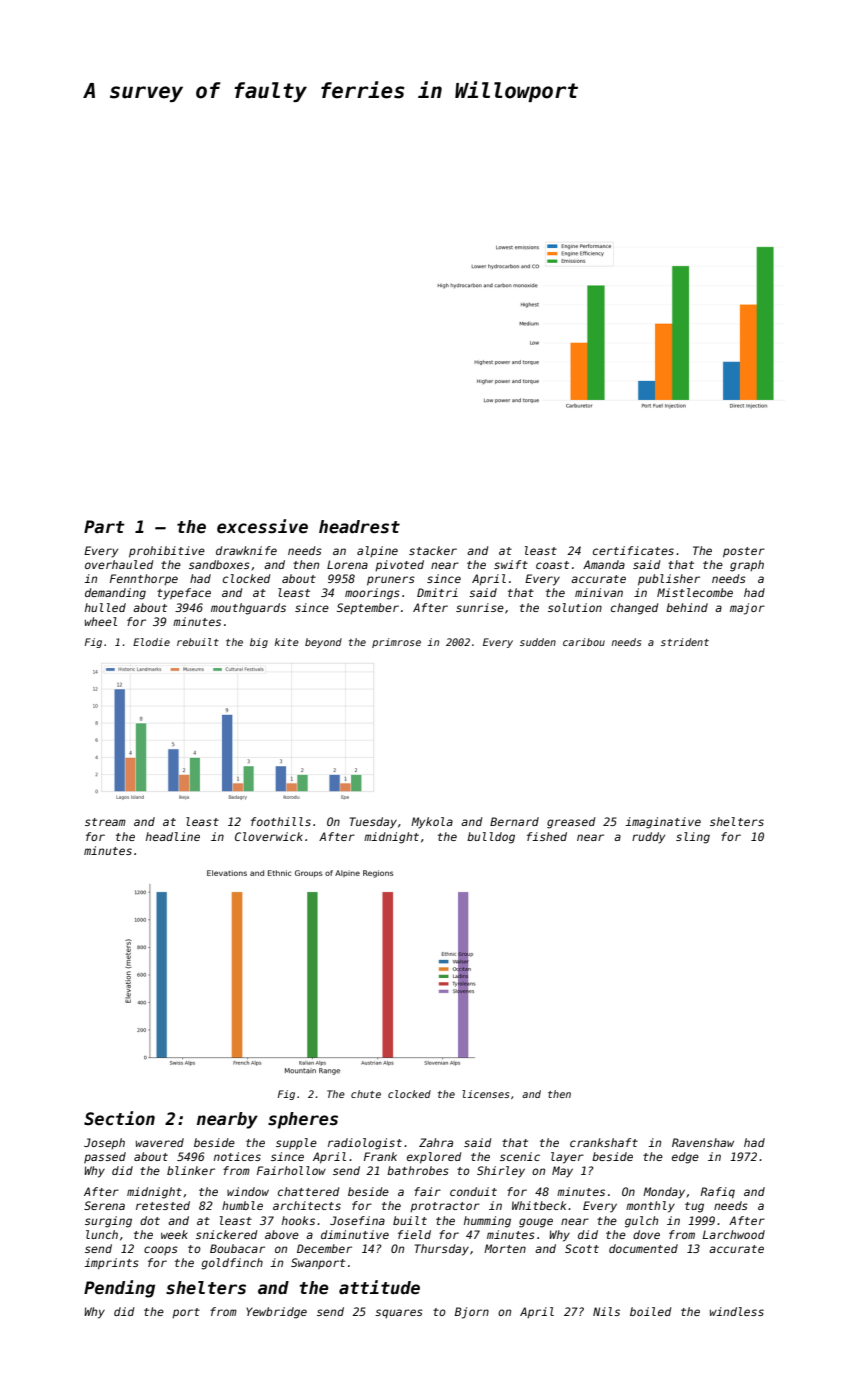 The width and height of the screenshot is (849, 1400). What do you see at coordinates (303, 1120) in the screenshot?
I see `spheres` at bounding box center [303, 1120].
